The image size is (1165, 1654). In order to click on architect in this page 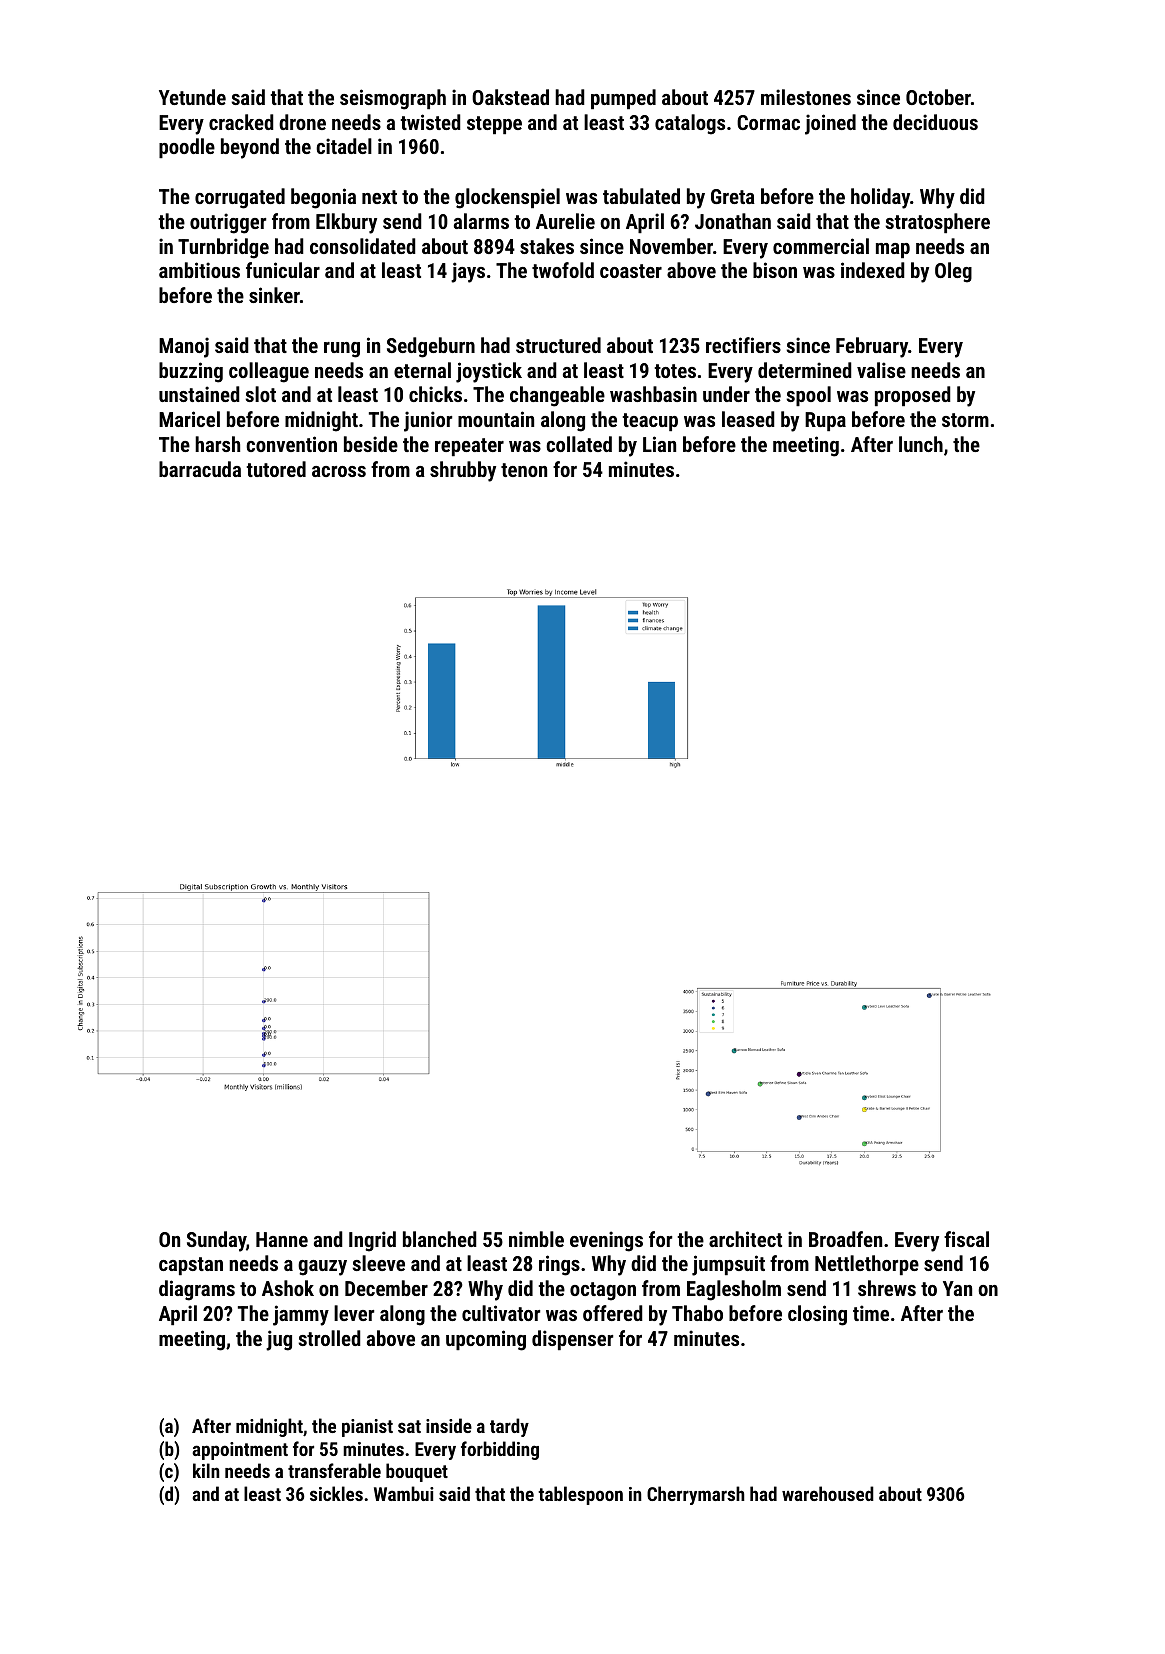, I will do `click(745, 1239)`.
